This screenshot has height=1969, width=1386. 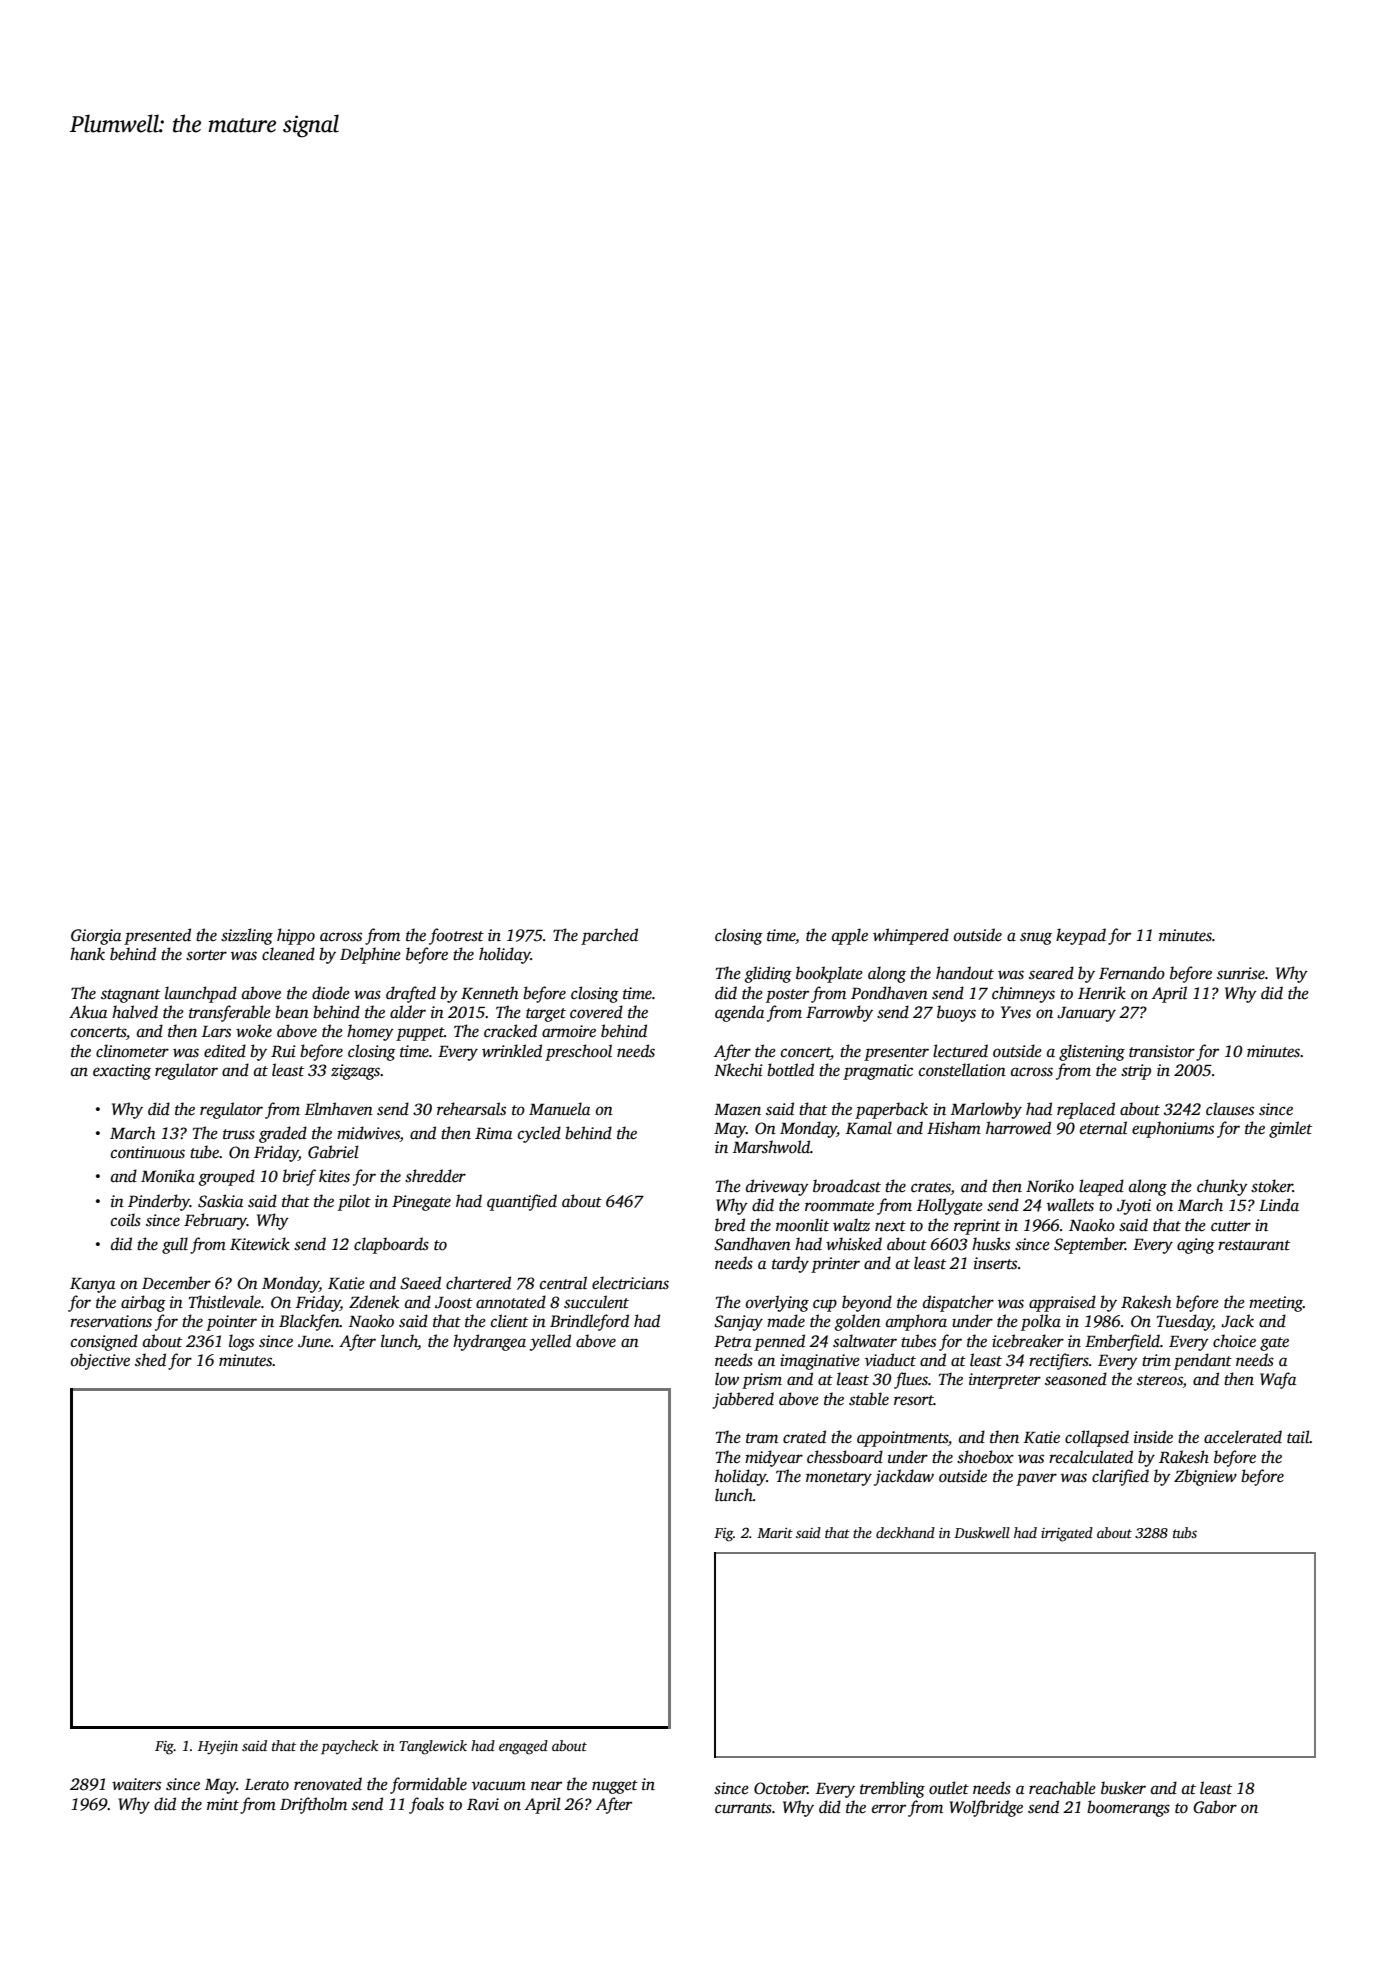 I want to click on objective, so click(x=100, y=1361).
